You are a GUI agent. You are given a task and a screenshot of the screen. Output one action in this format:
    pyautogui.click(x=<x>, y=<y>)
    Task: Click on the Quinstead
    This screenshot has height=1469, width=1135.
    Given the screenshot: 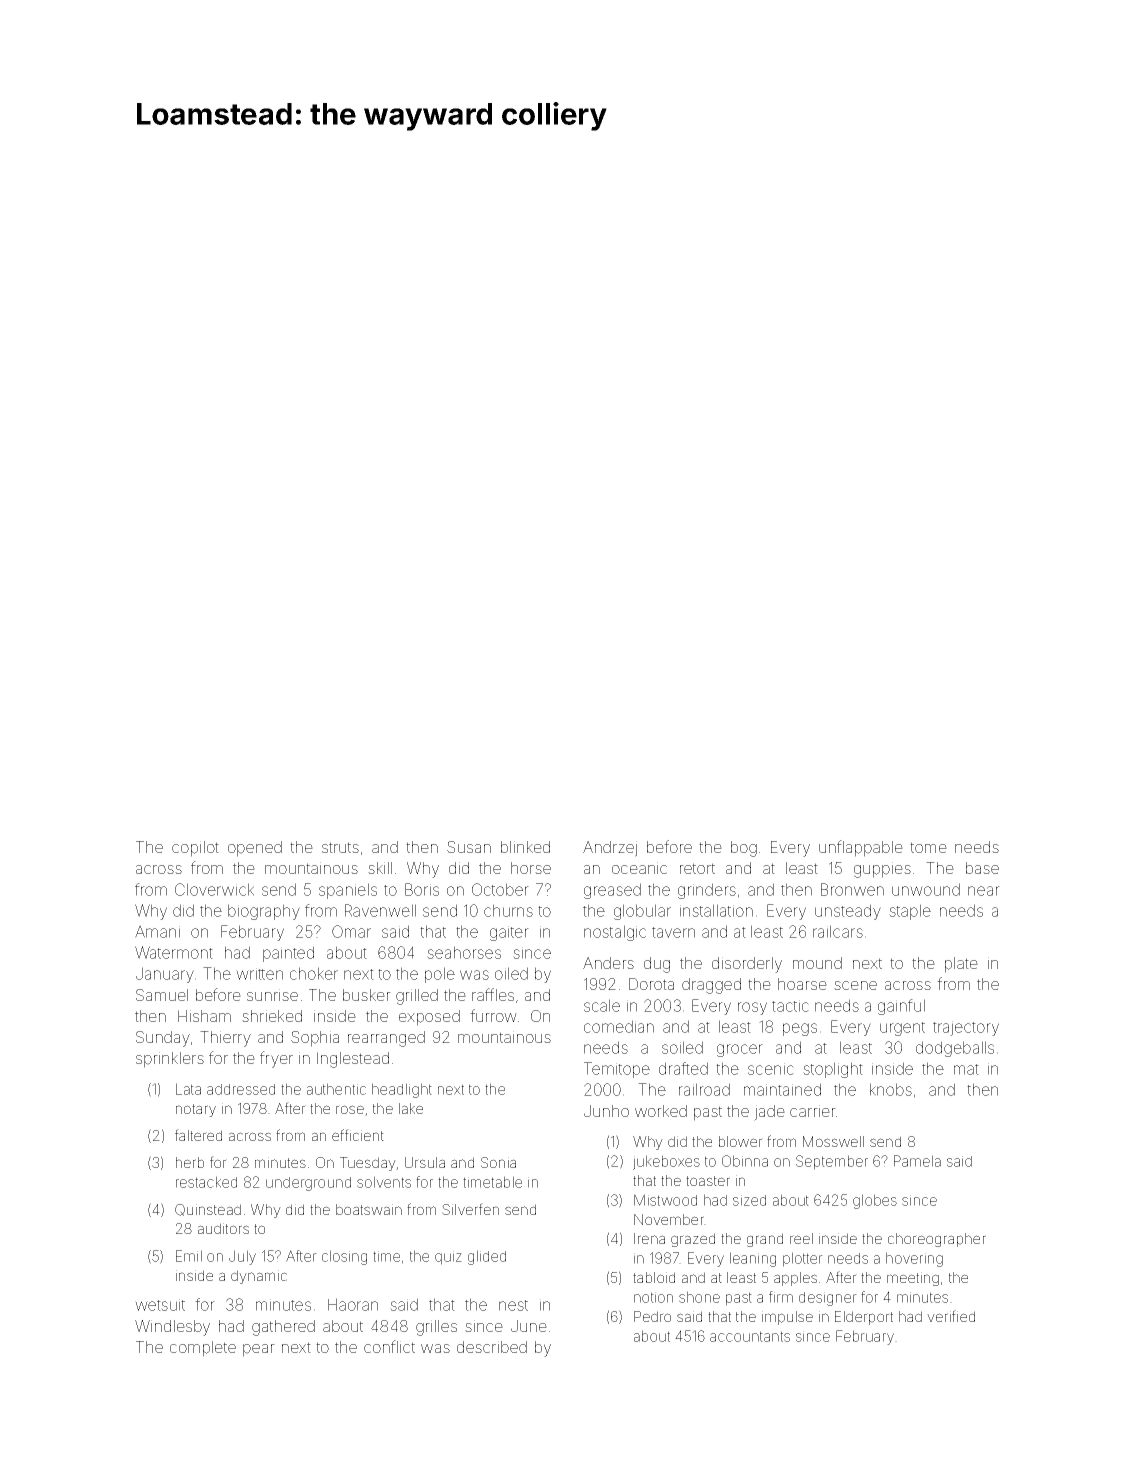 What is the action you would take?
    pyautogui.click(x=208, y=1210)
